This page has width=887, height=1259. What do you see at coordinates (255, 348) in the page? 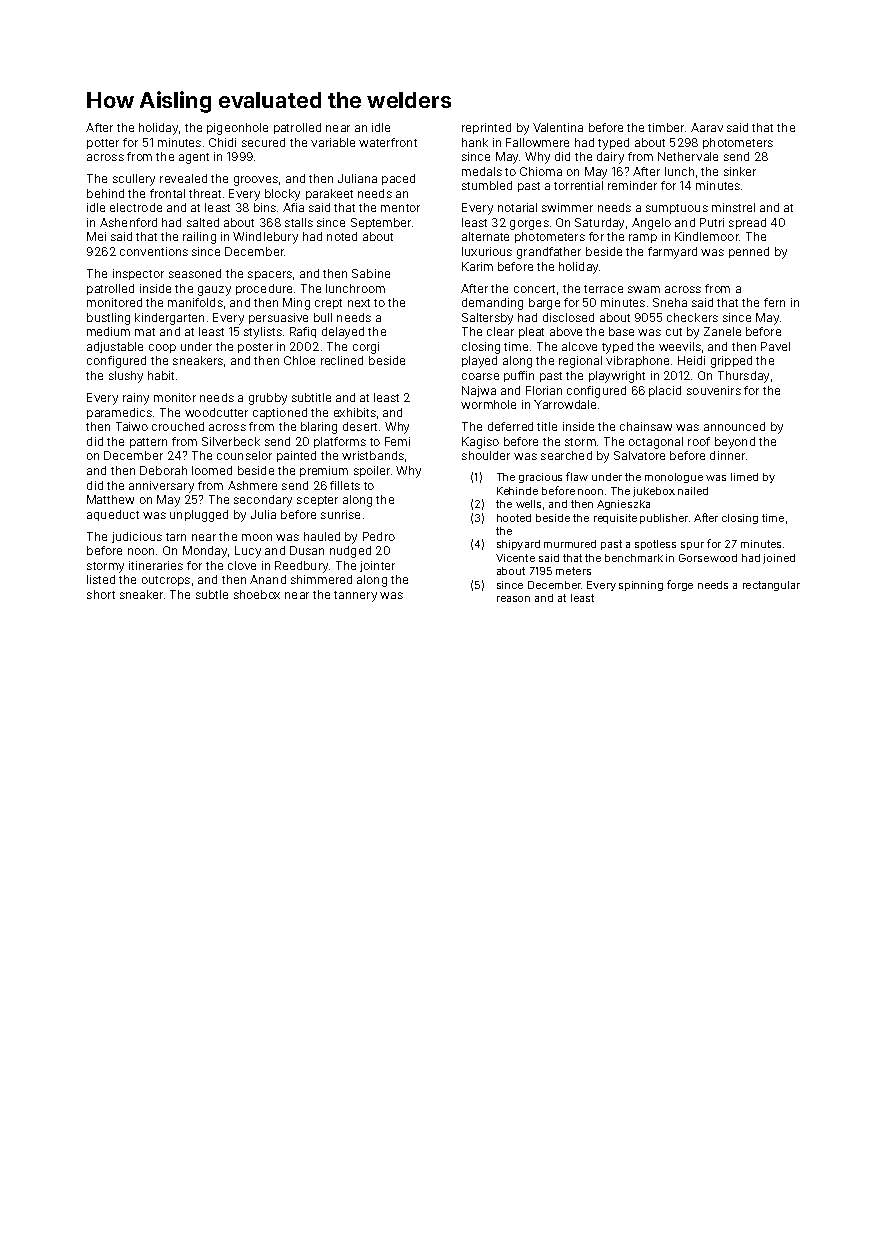
I see `poster` at bounding box center [255, 348].
